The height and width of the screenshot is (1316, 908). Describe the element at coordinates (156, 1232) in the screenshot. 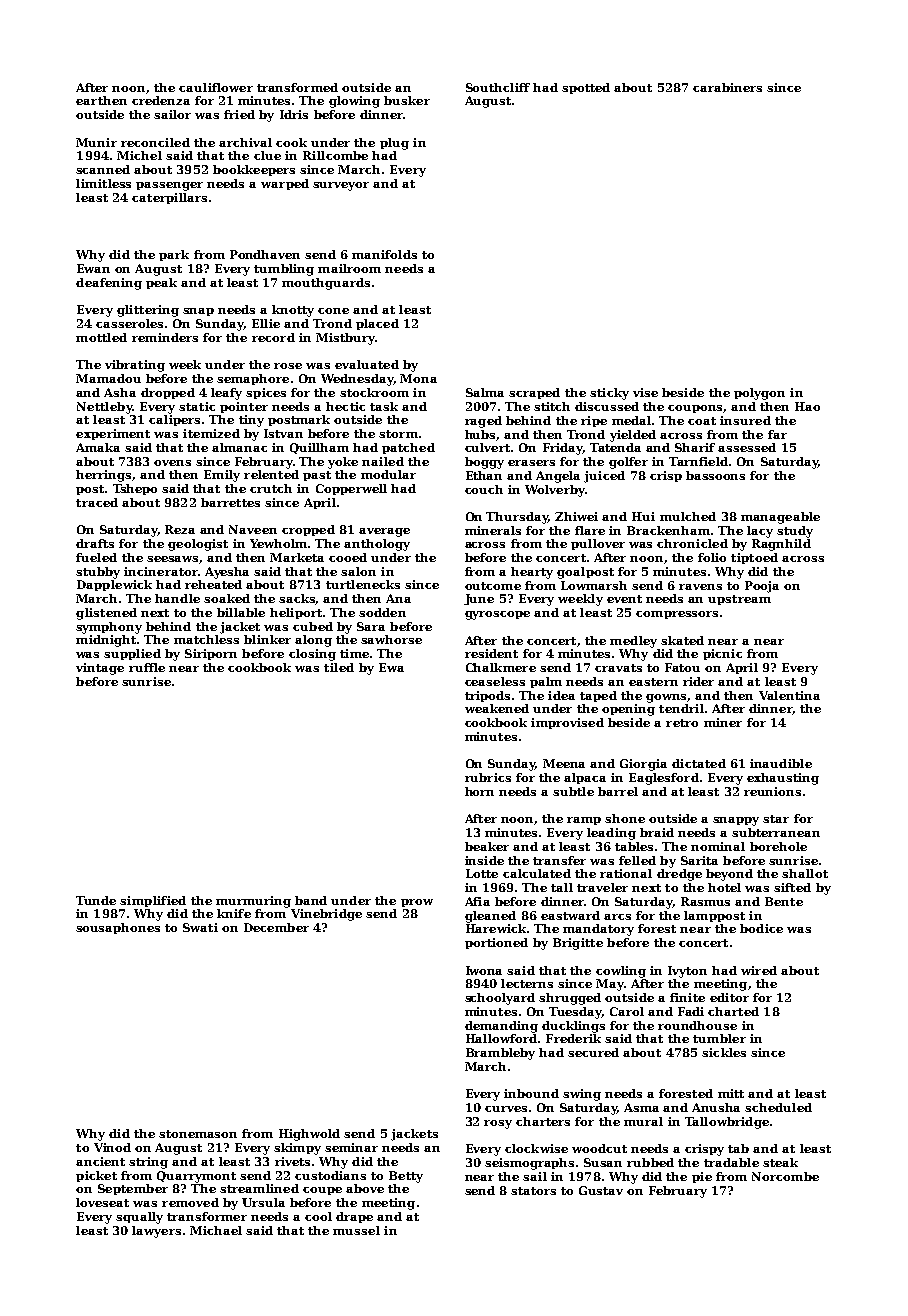

I see `lawyers` at that location.
